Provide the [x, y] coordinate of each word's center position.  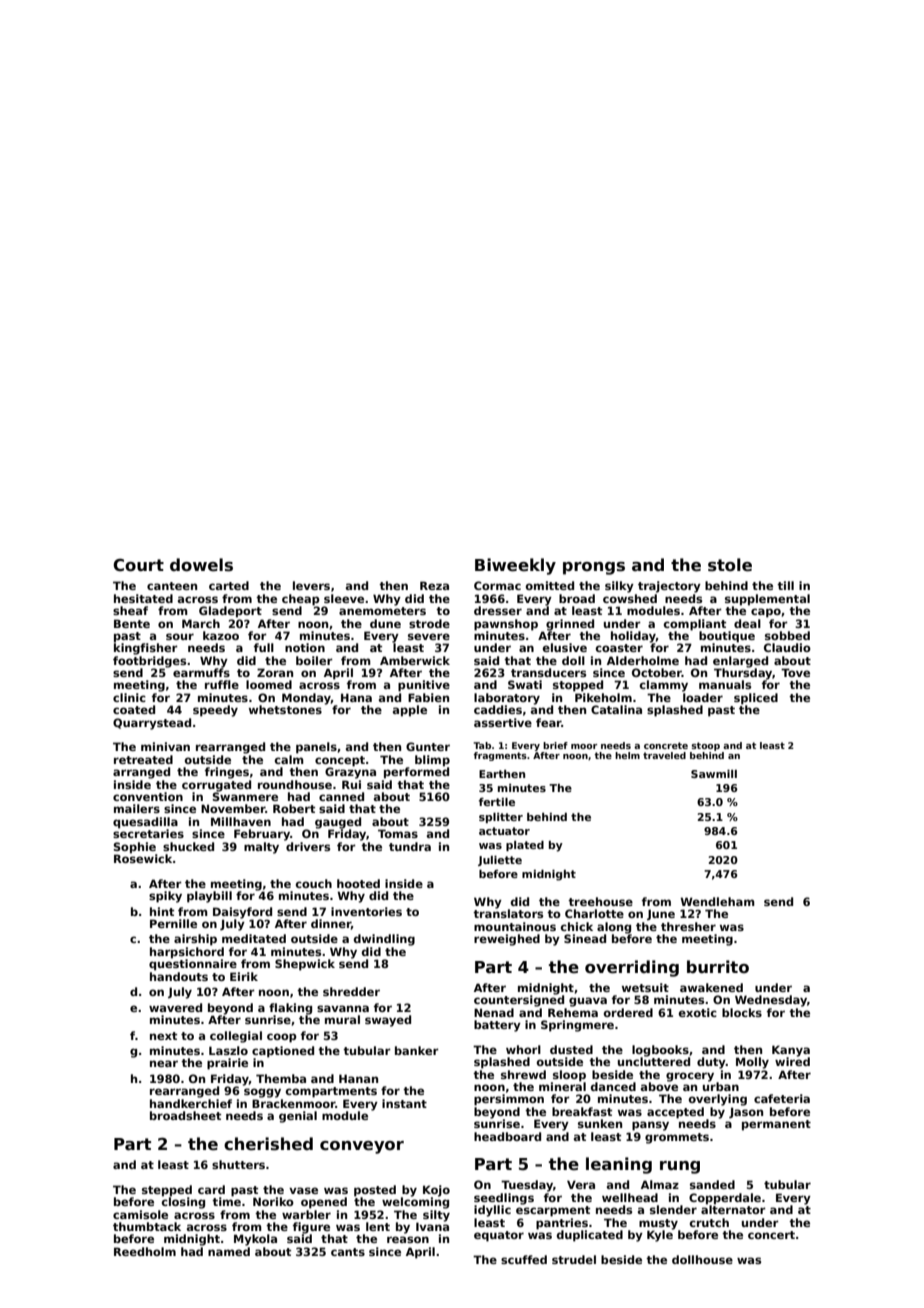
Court [138, 565]
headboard [507, 1136]
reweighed [507, 940]
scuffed [524, 1259]
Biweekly [515, 566]
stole [730, 565]
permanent [776, 1125]
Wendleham [717, 901]
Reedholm [145, 1251]
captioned [283, 1052]
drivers [308, 846]
